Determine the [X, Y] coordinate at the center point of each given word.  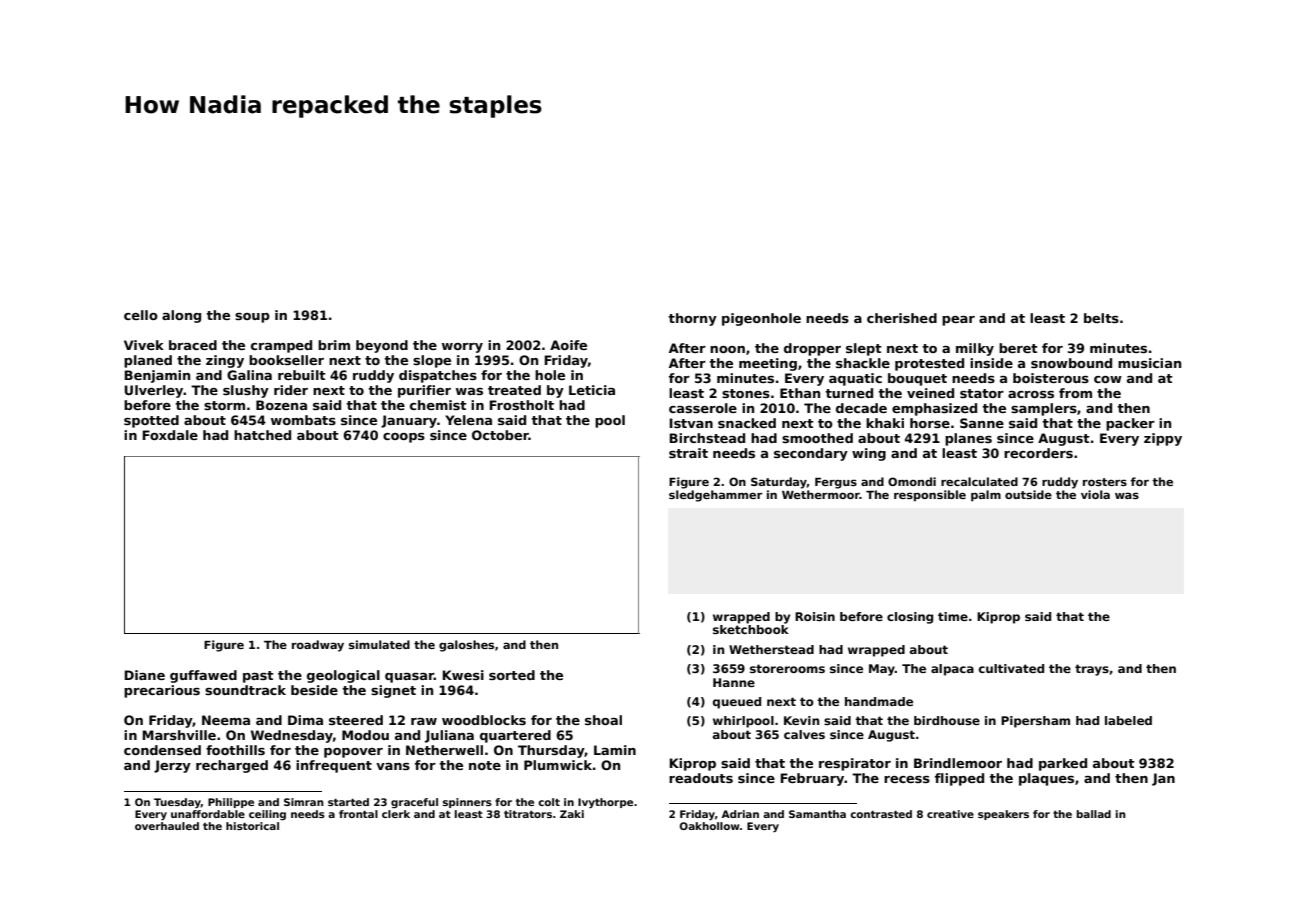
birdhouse [947, 720]
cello [141, 315]
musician [1149, 363]
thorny [692, 319]
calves [804, 734]
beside [314, 690]
